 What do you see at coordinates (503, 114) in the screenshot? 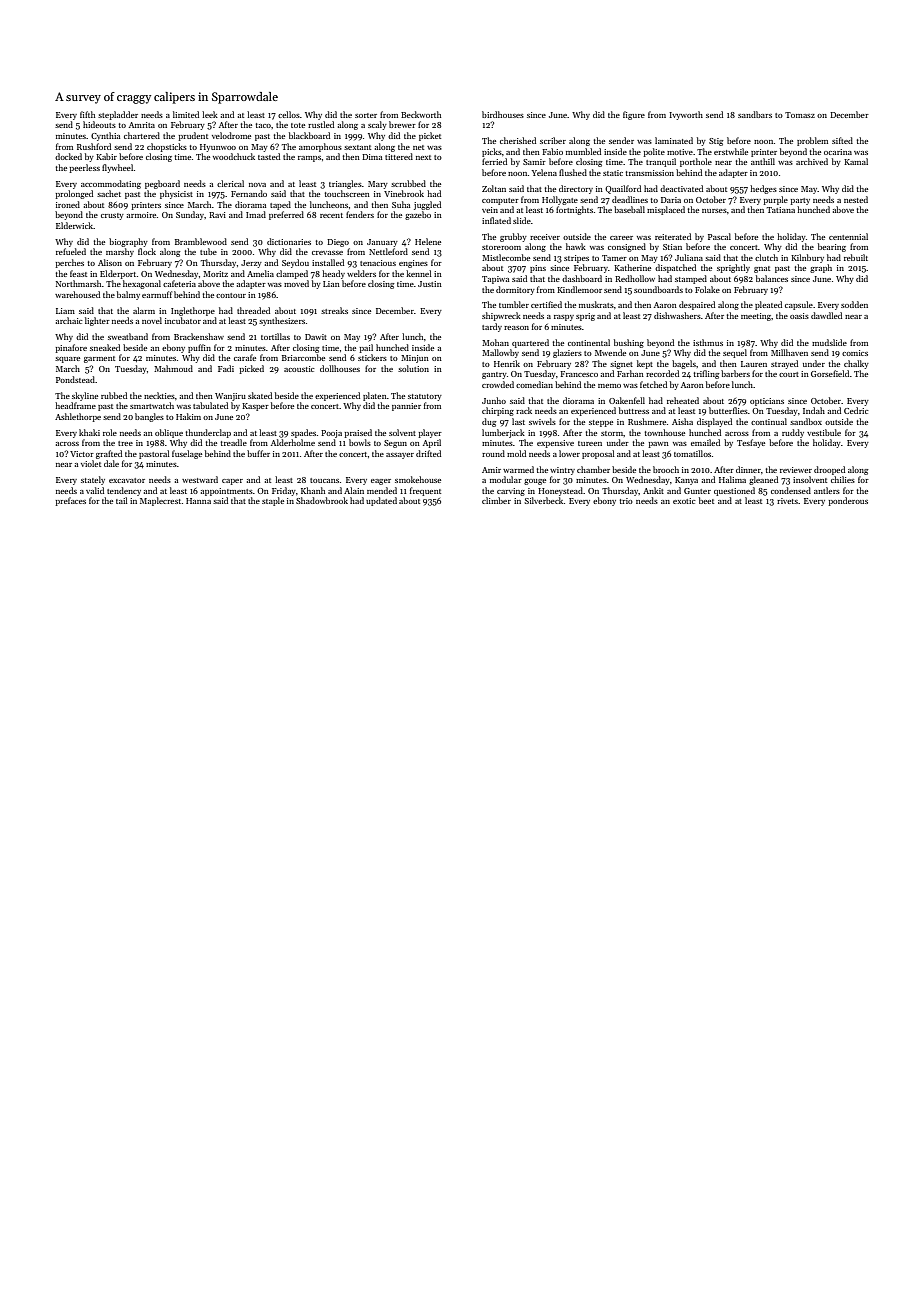
I see `birdhouses` at bounding box center [503, 114].
